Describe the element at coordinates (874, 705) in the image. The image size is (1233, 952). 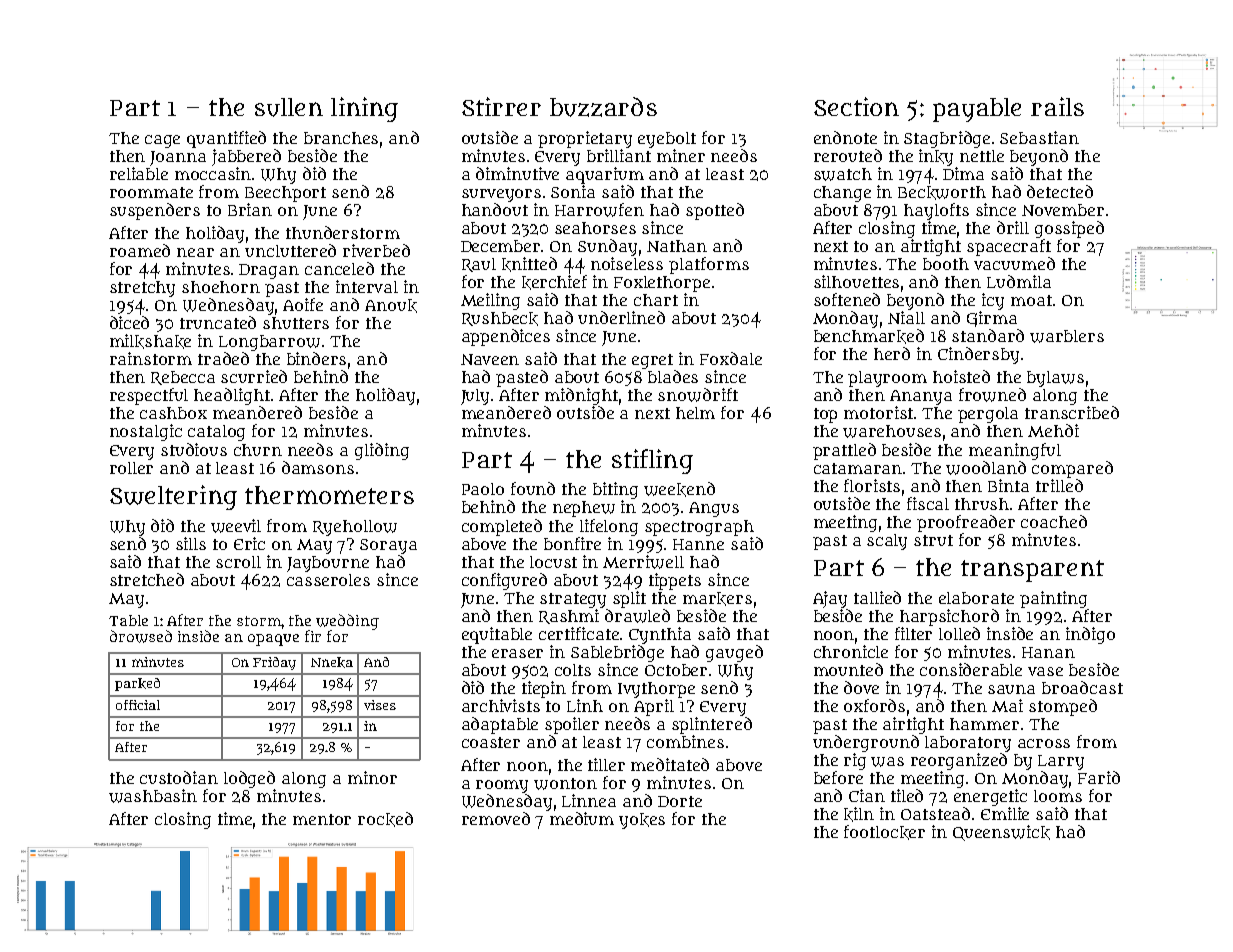
I see `oxfords` at that location.
